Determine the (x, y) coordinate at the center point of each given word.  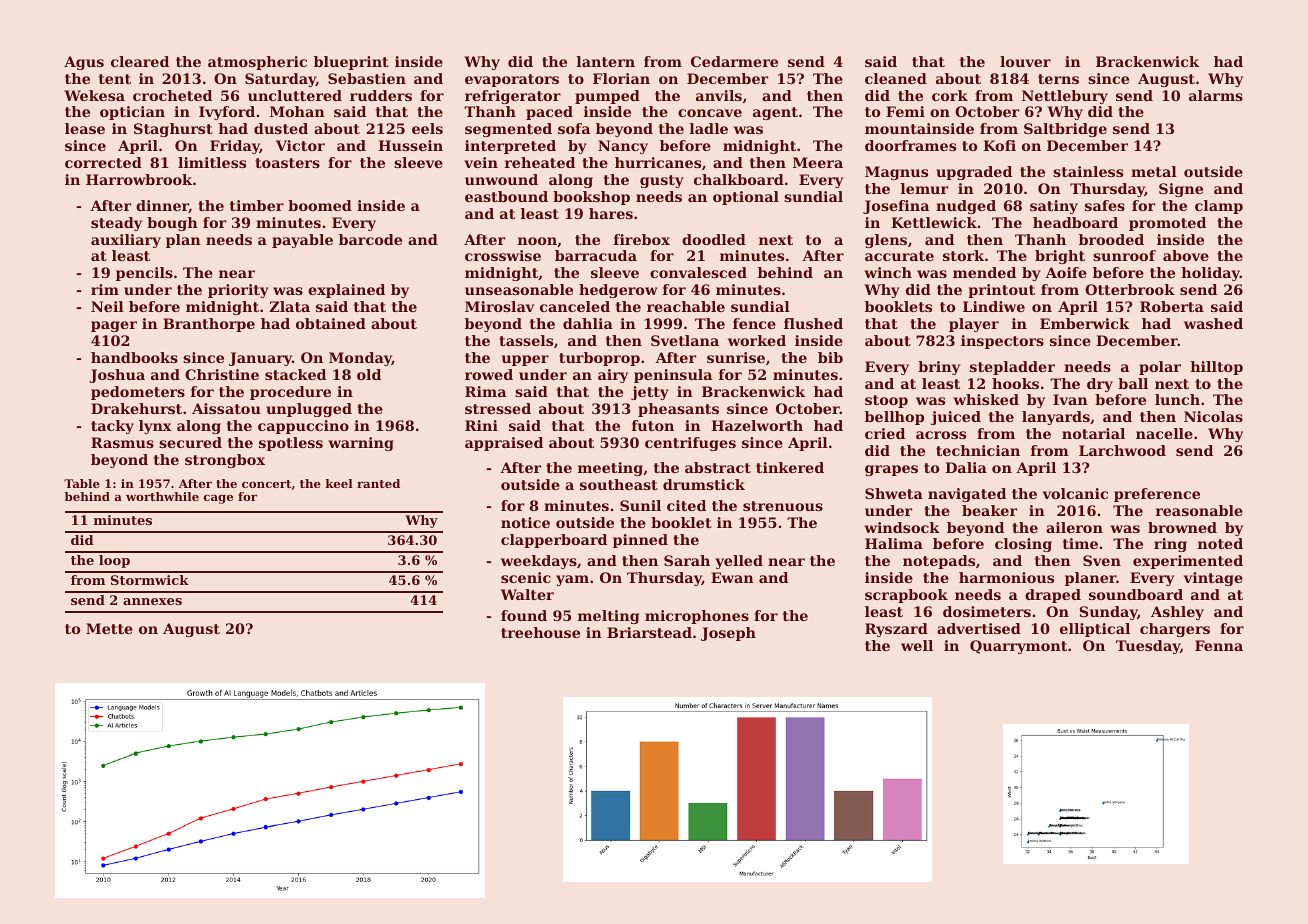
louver (1025, 61)
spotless (291, 444)
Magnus (896, 173)
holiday (1210, 274)
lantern (606, 61)
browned (1182, 527)
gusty (662, 181)
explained (346, 291)
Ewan (732, 577)
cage (218, 499)
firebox (642, 239)
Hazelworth (757, 425)
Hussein (410, 145)
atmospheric (257, 63)
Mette (109, 628)
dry (1100, 385)
